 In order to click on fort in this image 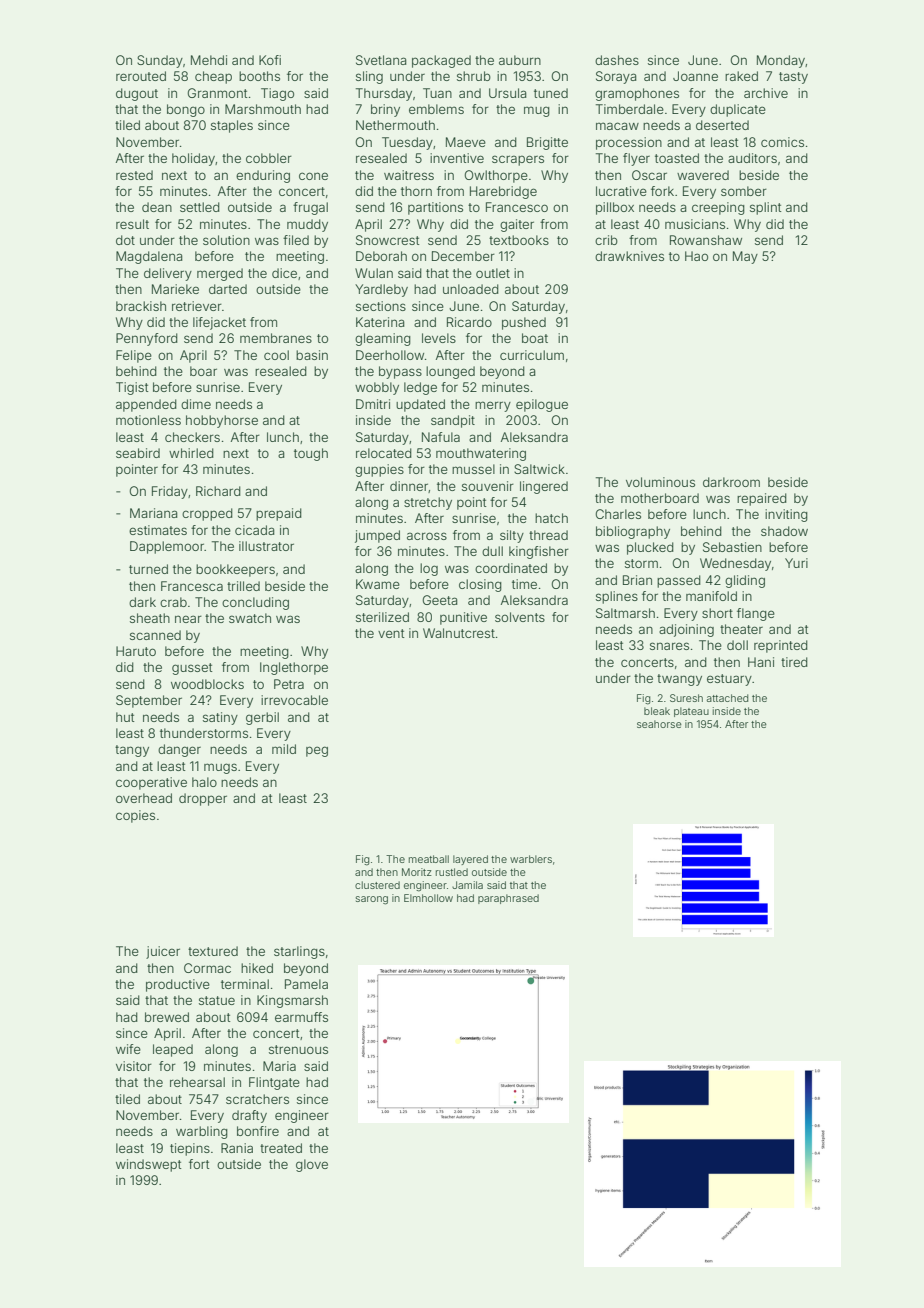, I will do `click(199, 1164)`.
